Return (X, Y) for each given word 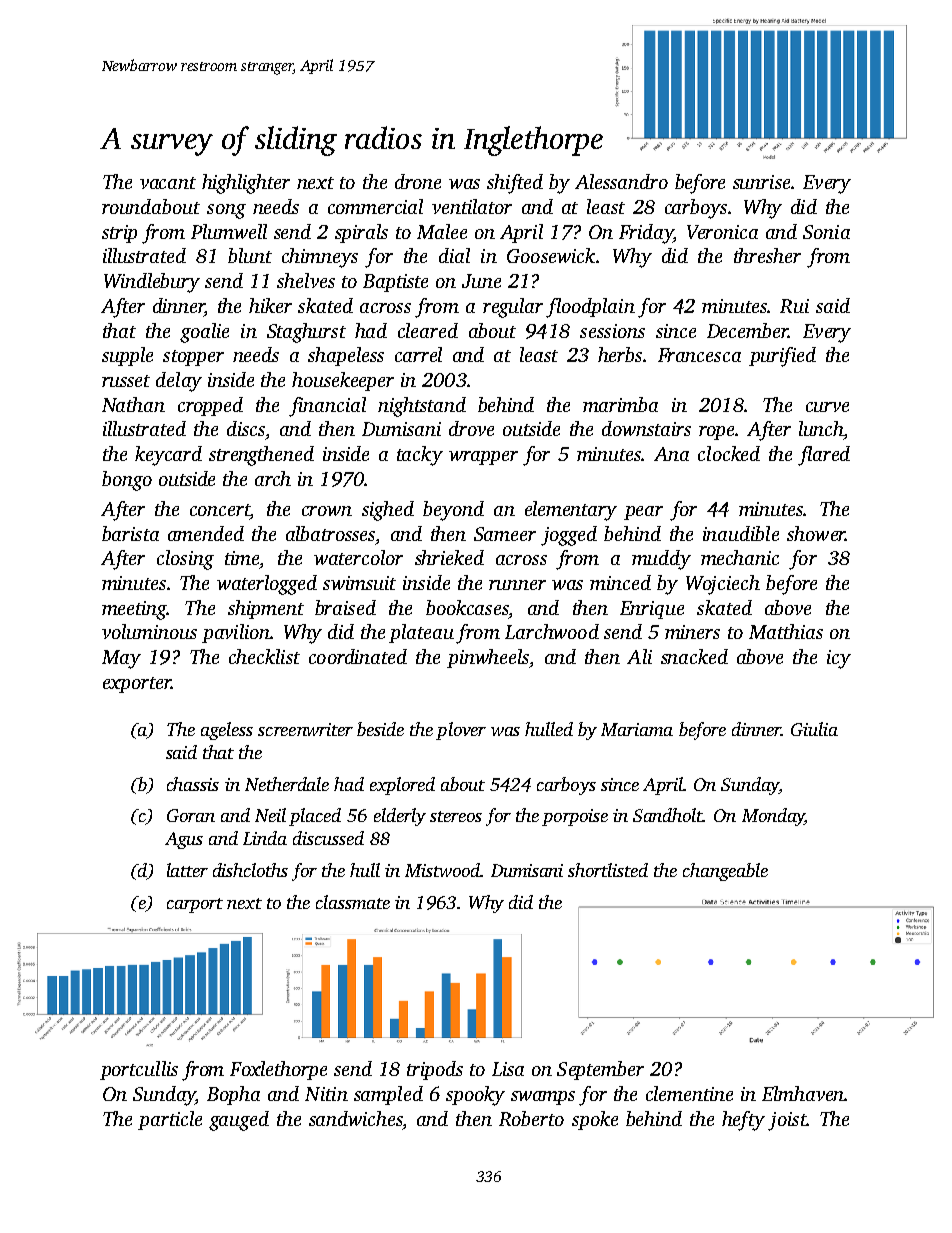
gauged (239, 1121)
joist (787, 1121)
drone (418, 181)
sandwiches (355, 1118)
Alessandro (621, 181)
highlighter (246, 184)
